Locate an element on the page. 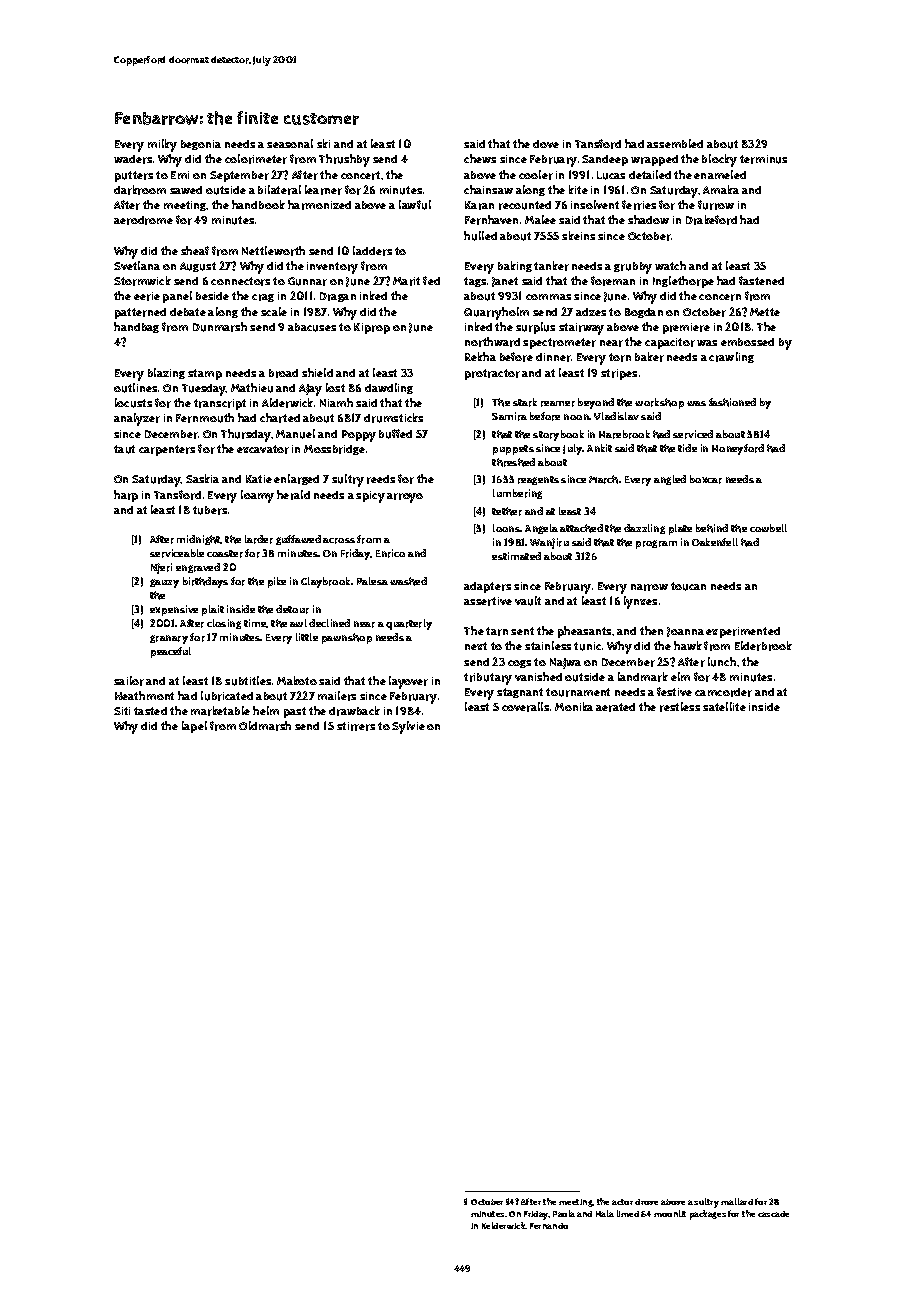 The image size is (908, 1316). tags is located at coordinates (475, 282).
